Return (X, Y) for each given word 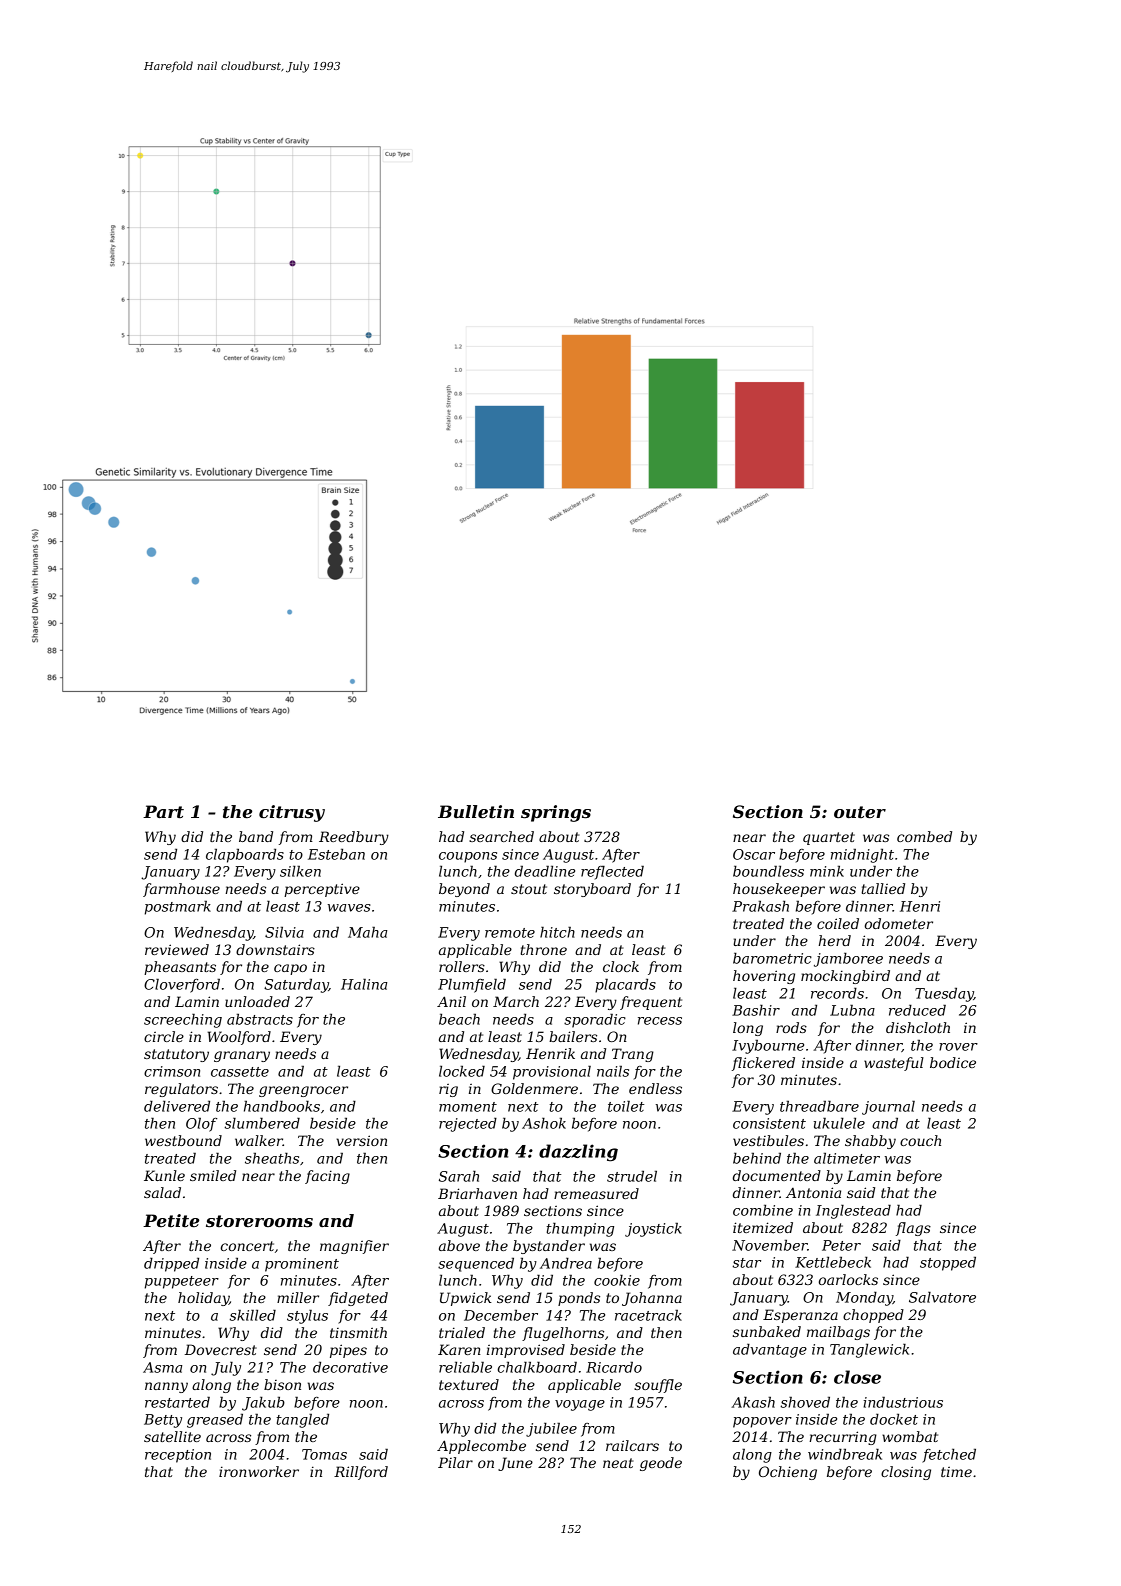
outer (860, 812)
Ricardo (614, 1367)
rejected (468, 1124)
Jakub (263, 1403)
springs (556, 813)
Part (163, 811)
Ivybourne (768, 1046)
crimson (172, 1071)
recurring (843, 1438)
